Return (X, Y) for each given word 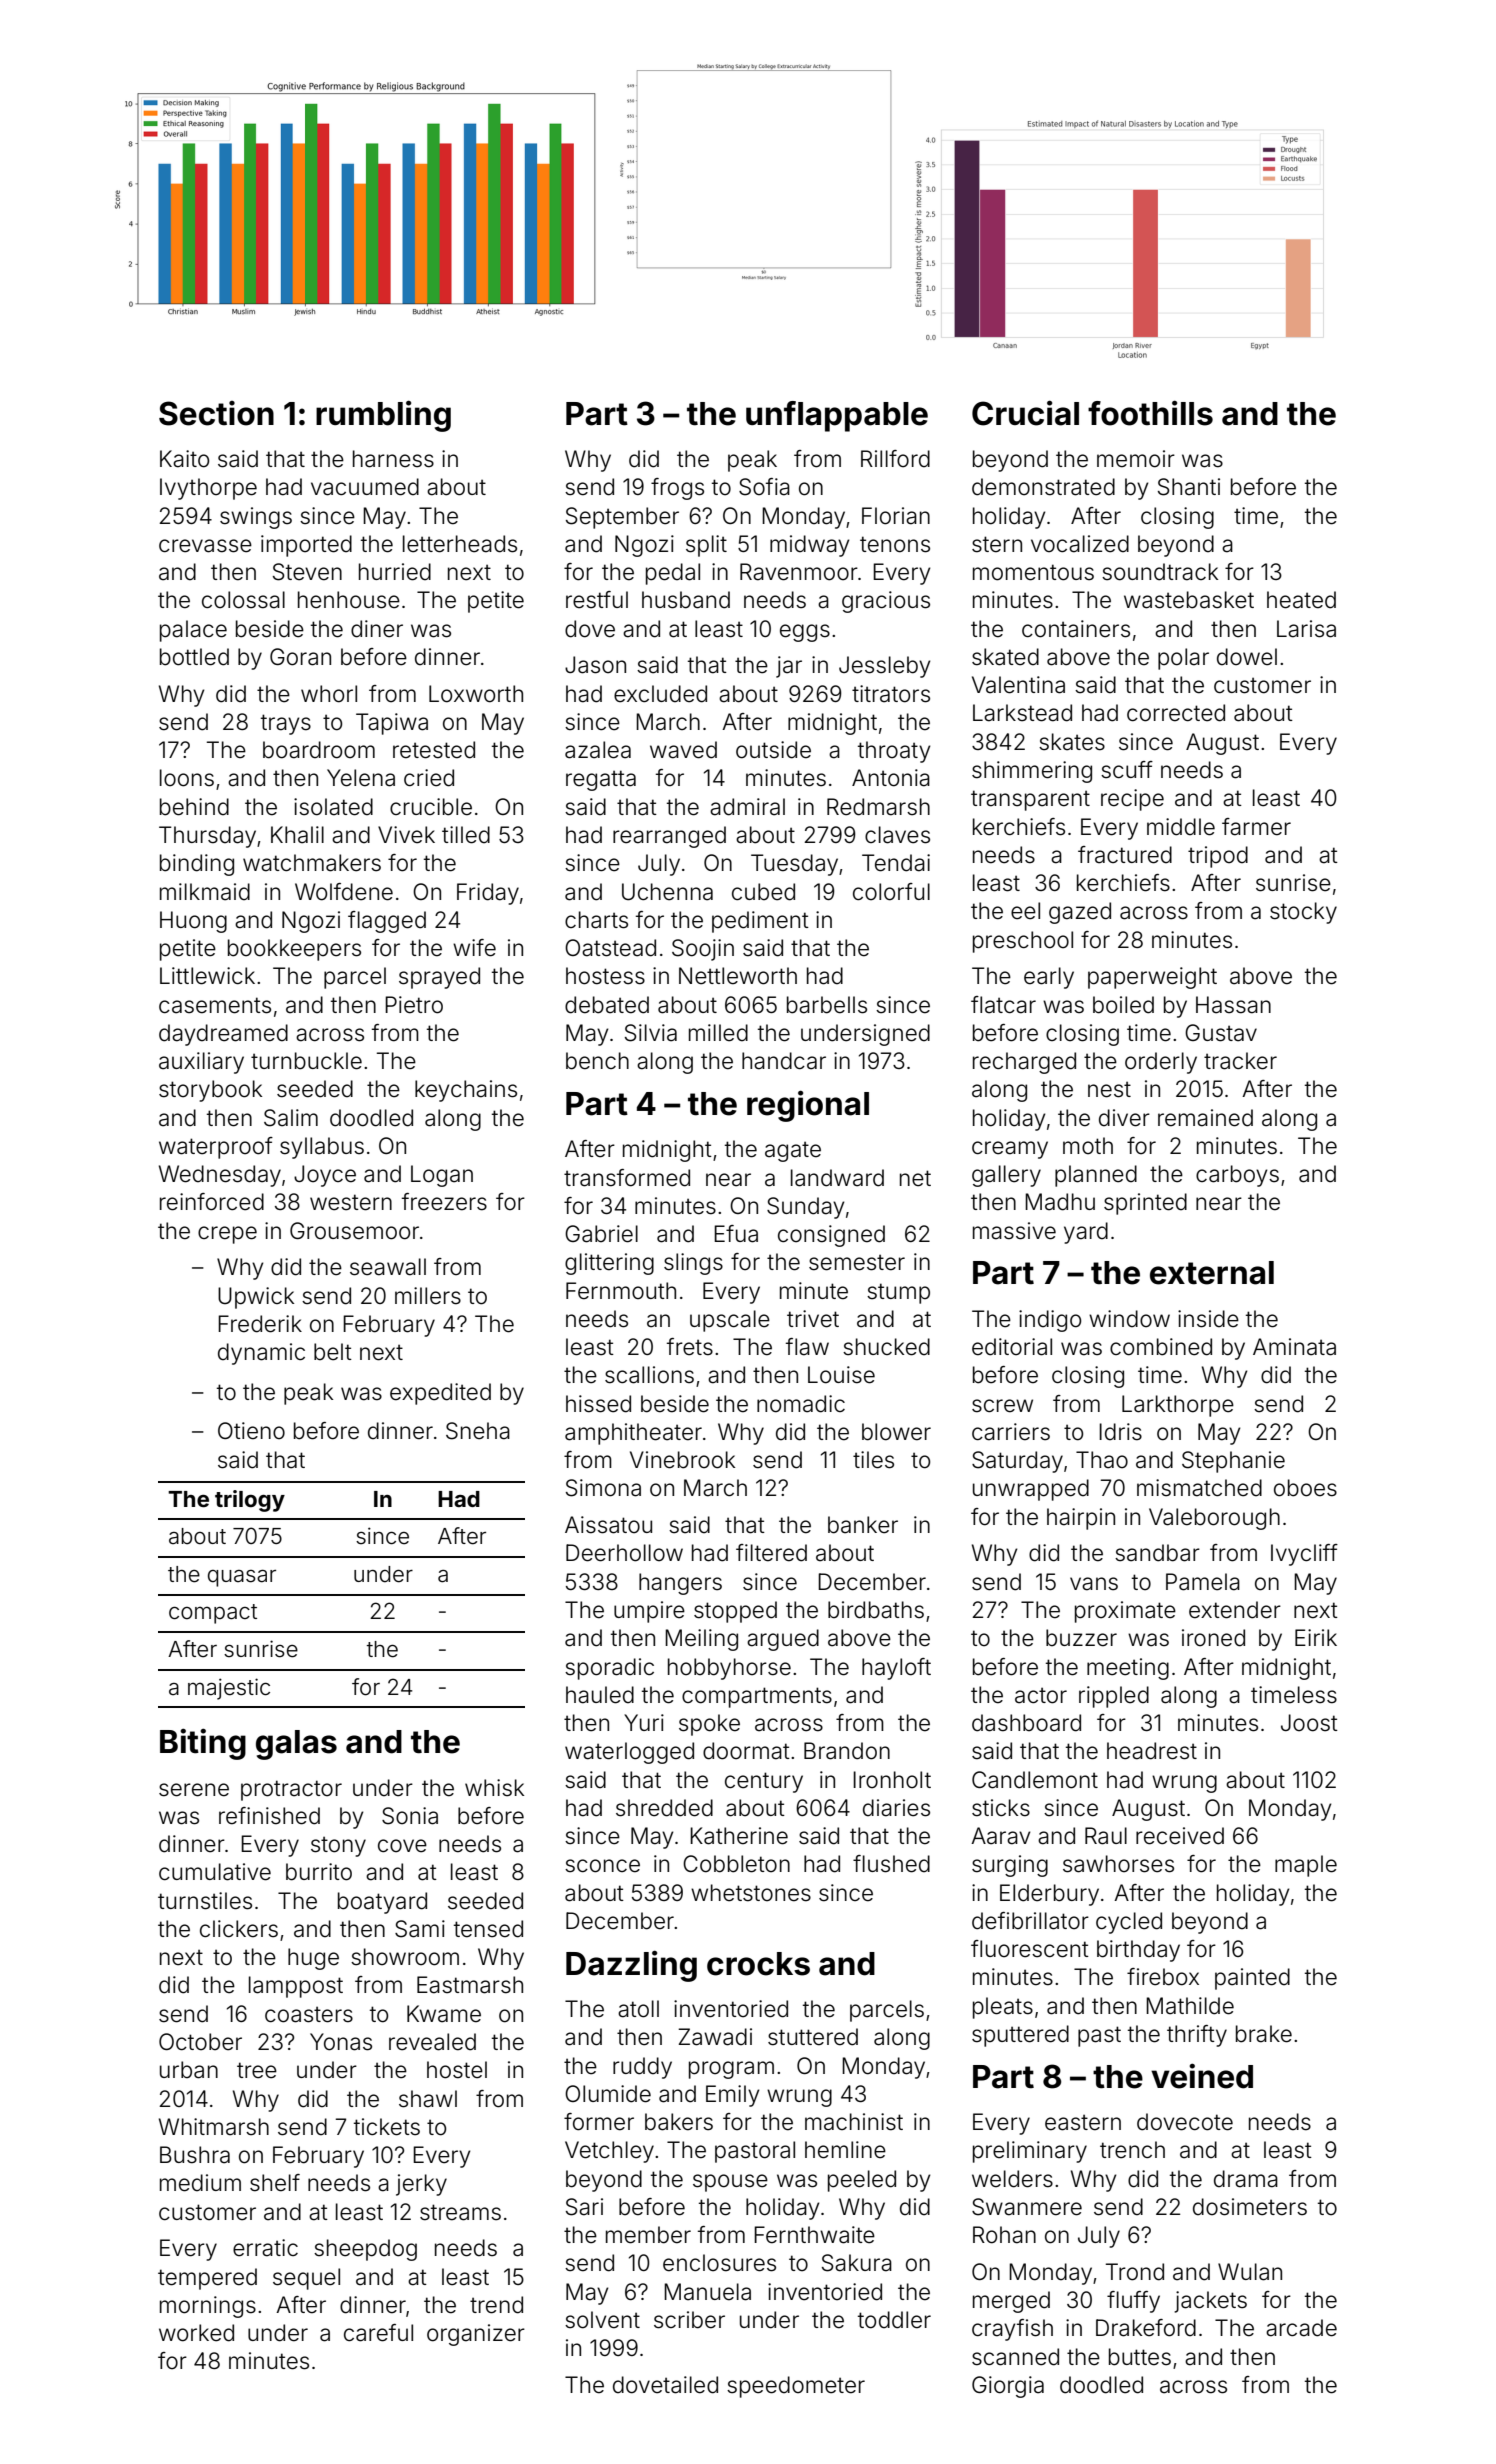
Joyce (325, 1176)
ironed (1213, 1638)
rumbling (383, 416)
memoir (1136, 459)
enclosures (719, 2263)
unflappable (837, 416)
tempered (207, 2279)
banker (863, 1525)
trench (1132, 2150)
